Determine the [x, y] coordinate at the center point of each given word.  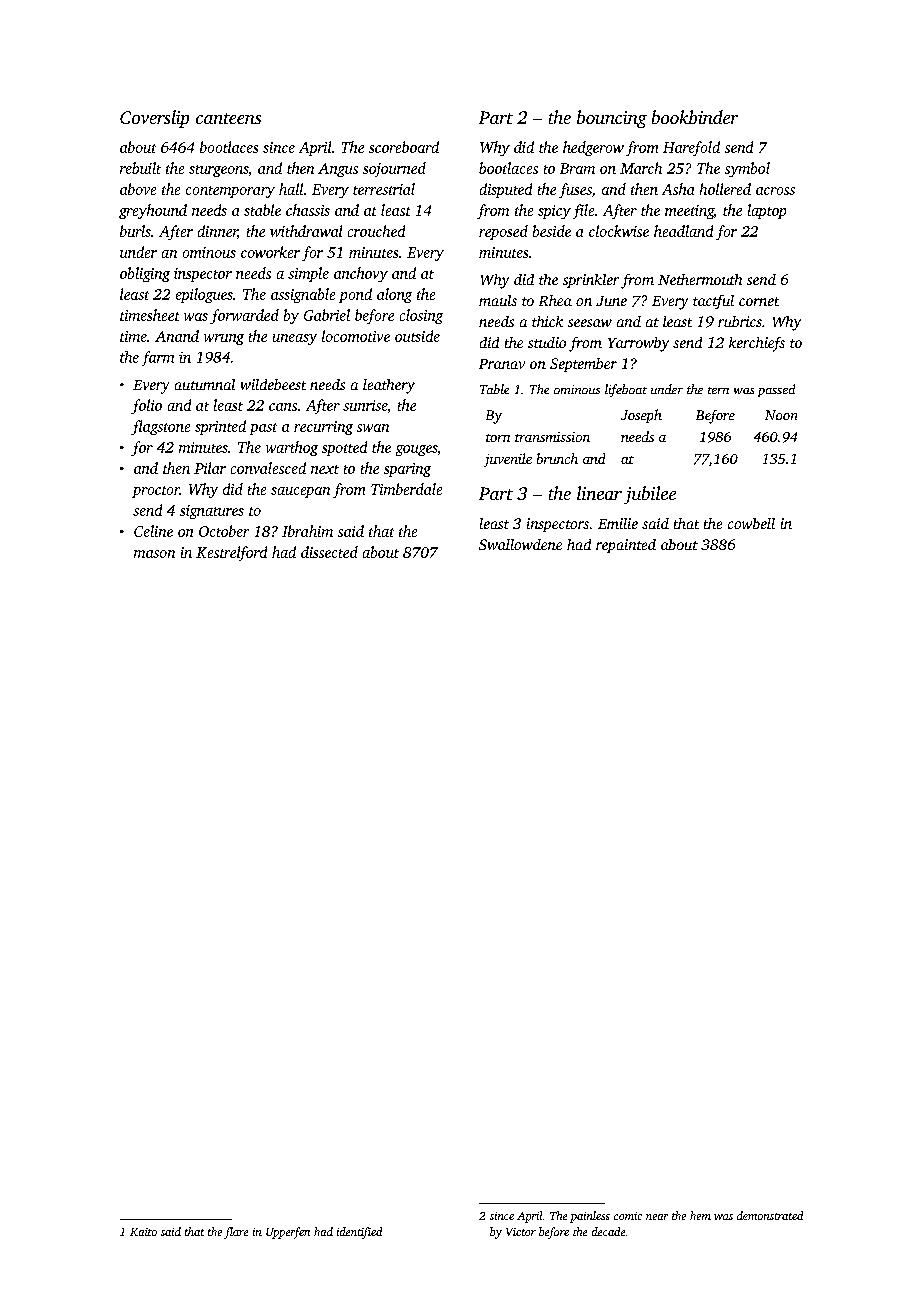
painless [590, 1217]
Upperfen [288, 1233]
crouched [376, 231]
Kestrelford [231, 553]
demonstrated [770, 1215]
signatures [212, 512]
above [138, 189]
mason [154, 554]
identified [359, 1233]
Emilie [618, 523]
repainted [626, 546]
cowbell [751, 523]
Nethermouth [700, 279]
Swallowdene [520, 544]
